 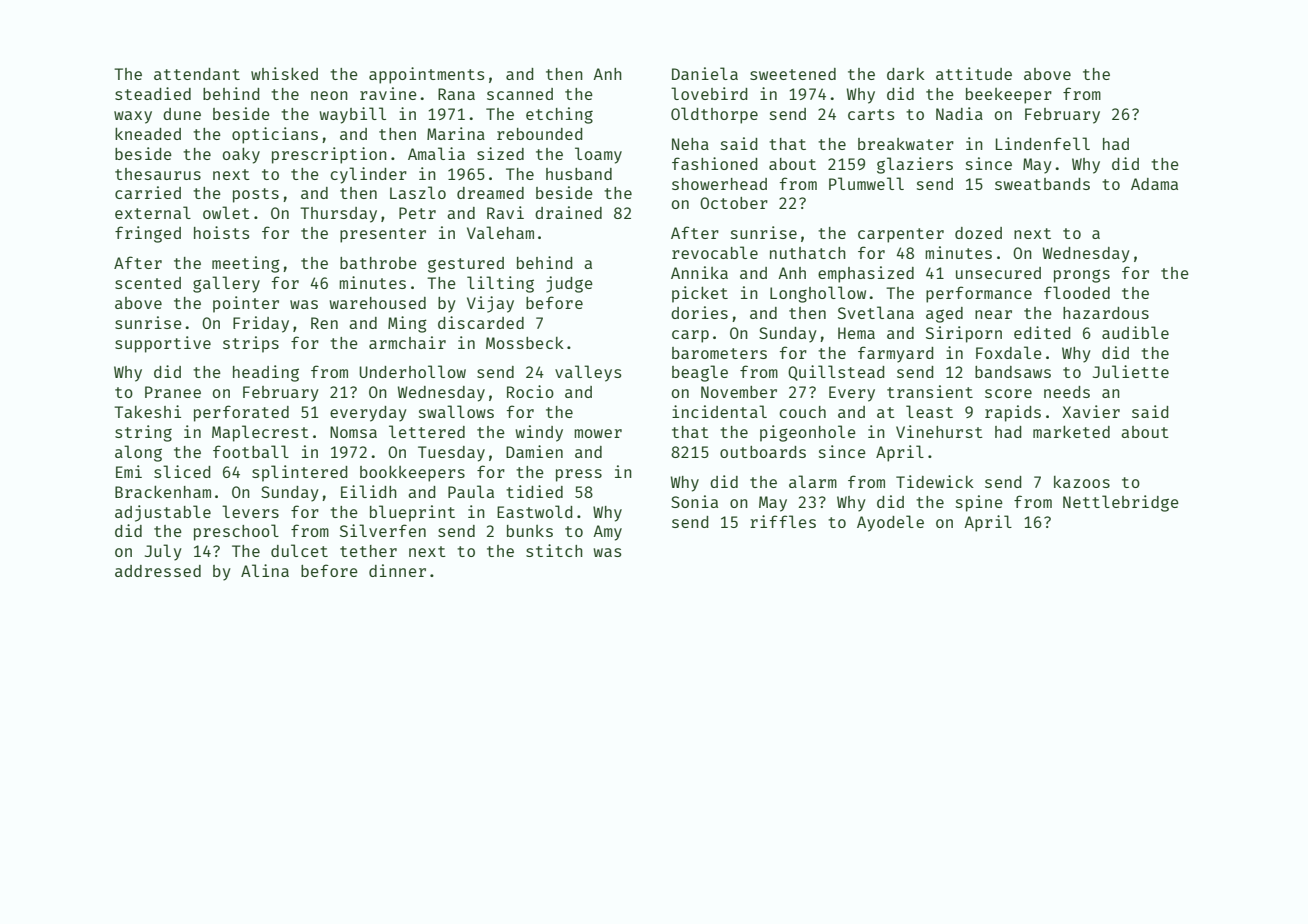 I want to click on Daniela, so click(x=705, y=73).
